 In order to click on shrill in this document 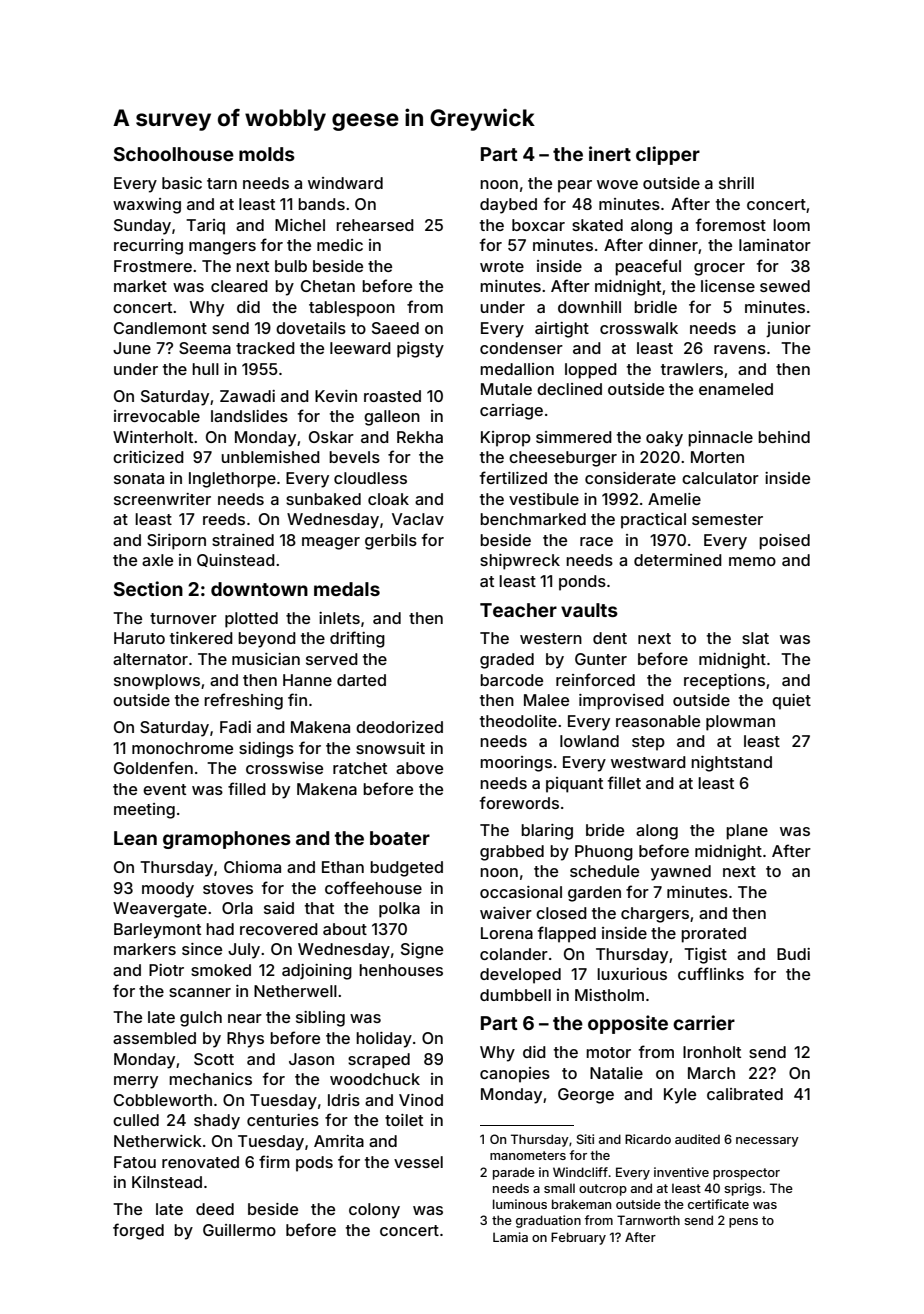, I will do `click(736, 183)`.
